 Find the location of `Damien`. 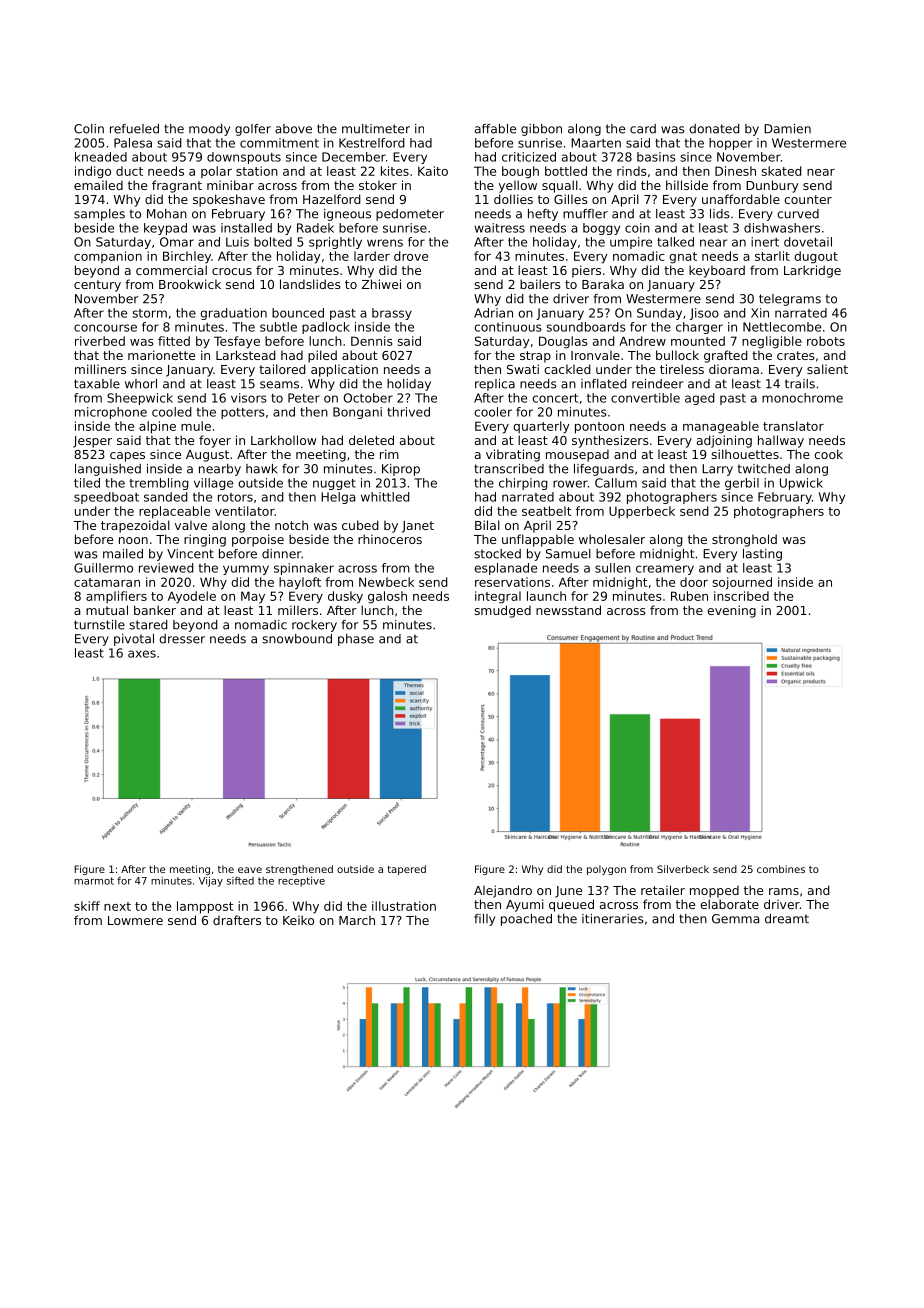

Damien is located at coordinates (787, 129).
